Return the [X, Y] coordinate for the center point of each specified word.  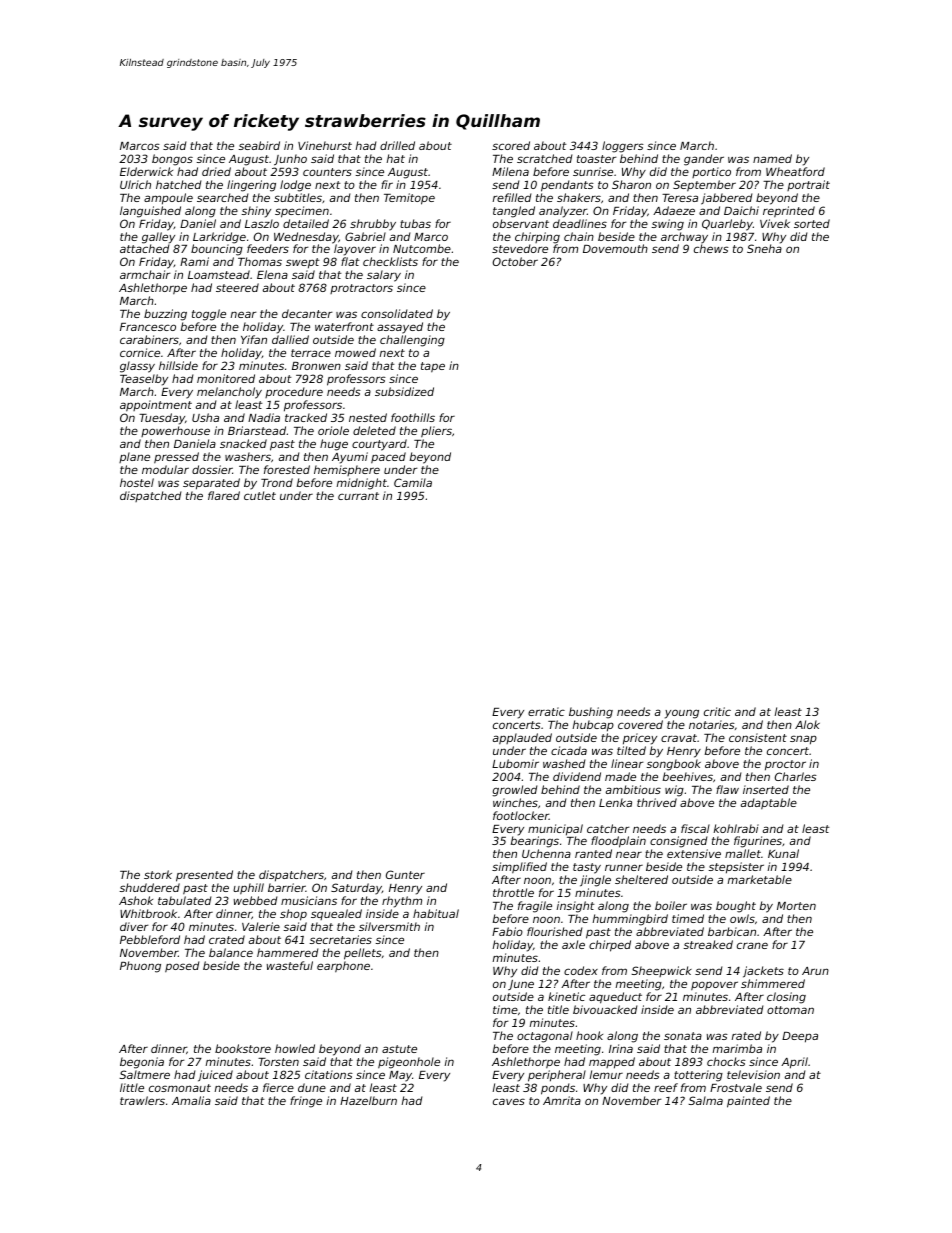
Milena [510, 171]
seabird [259, 145]
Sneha [764, 248]
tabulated [184, 900]
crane [752, 945]
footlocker [521, 815]
